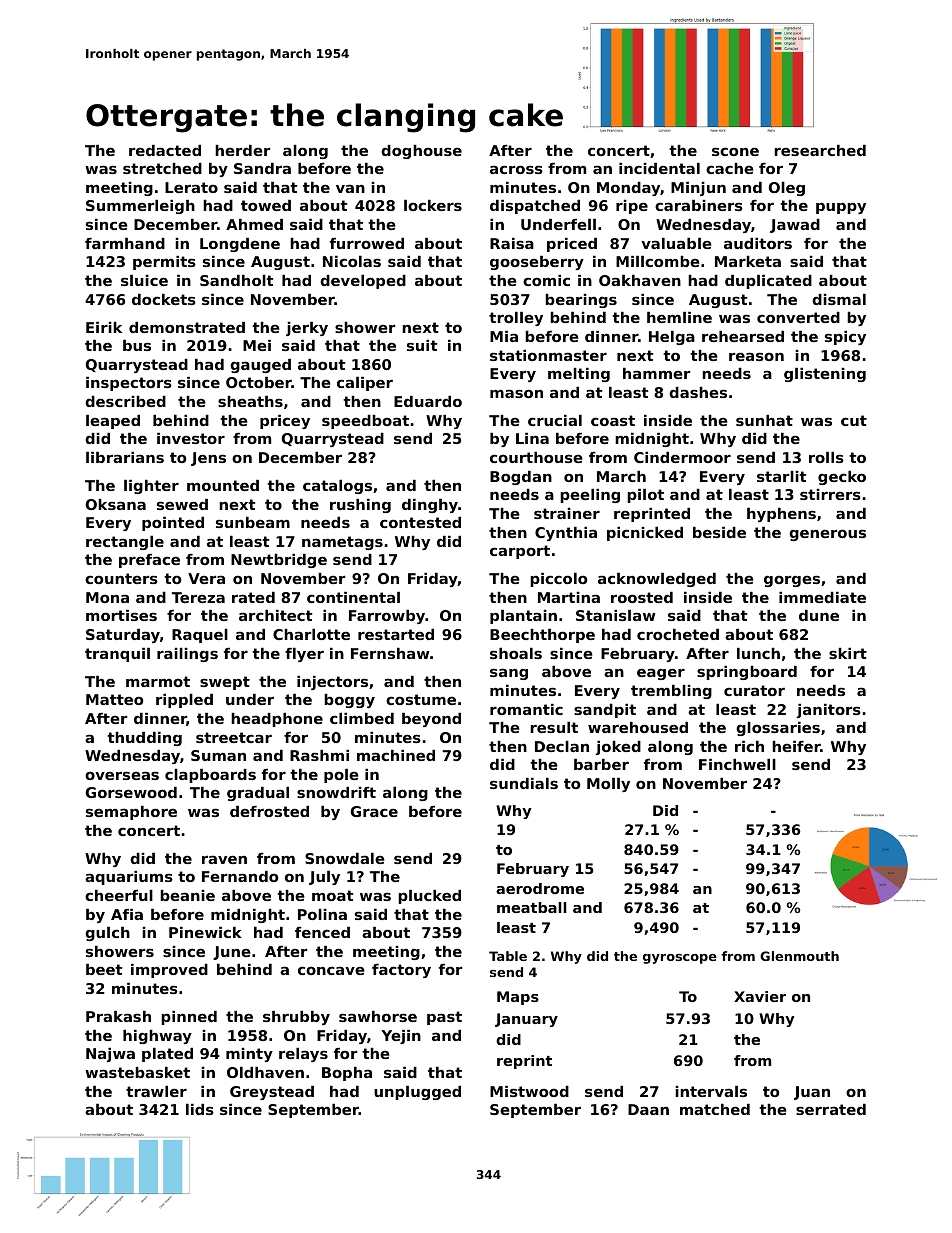  What do you see at coordinates (396, 755) in the page?
I see `machined` at bounding box center [396, 755].
